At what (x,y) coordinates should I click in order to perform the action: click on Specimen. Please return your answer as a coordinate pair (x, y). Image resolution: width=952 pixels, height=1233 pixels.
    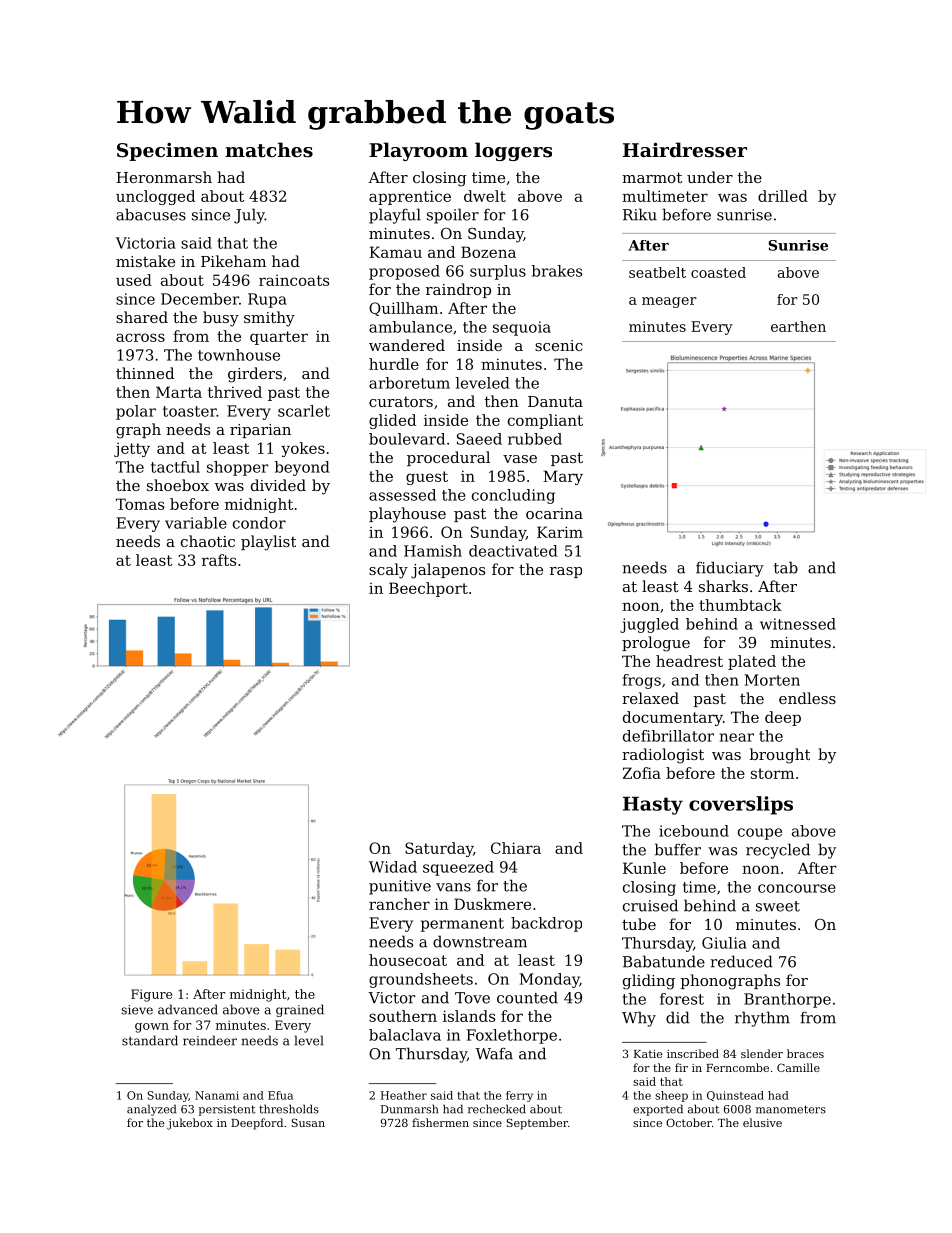
    Looking at the image, I should click on (167, 151).
